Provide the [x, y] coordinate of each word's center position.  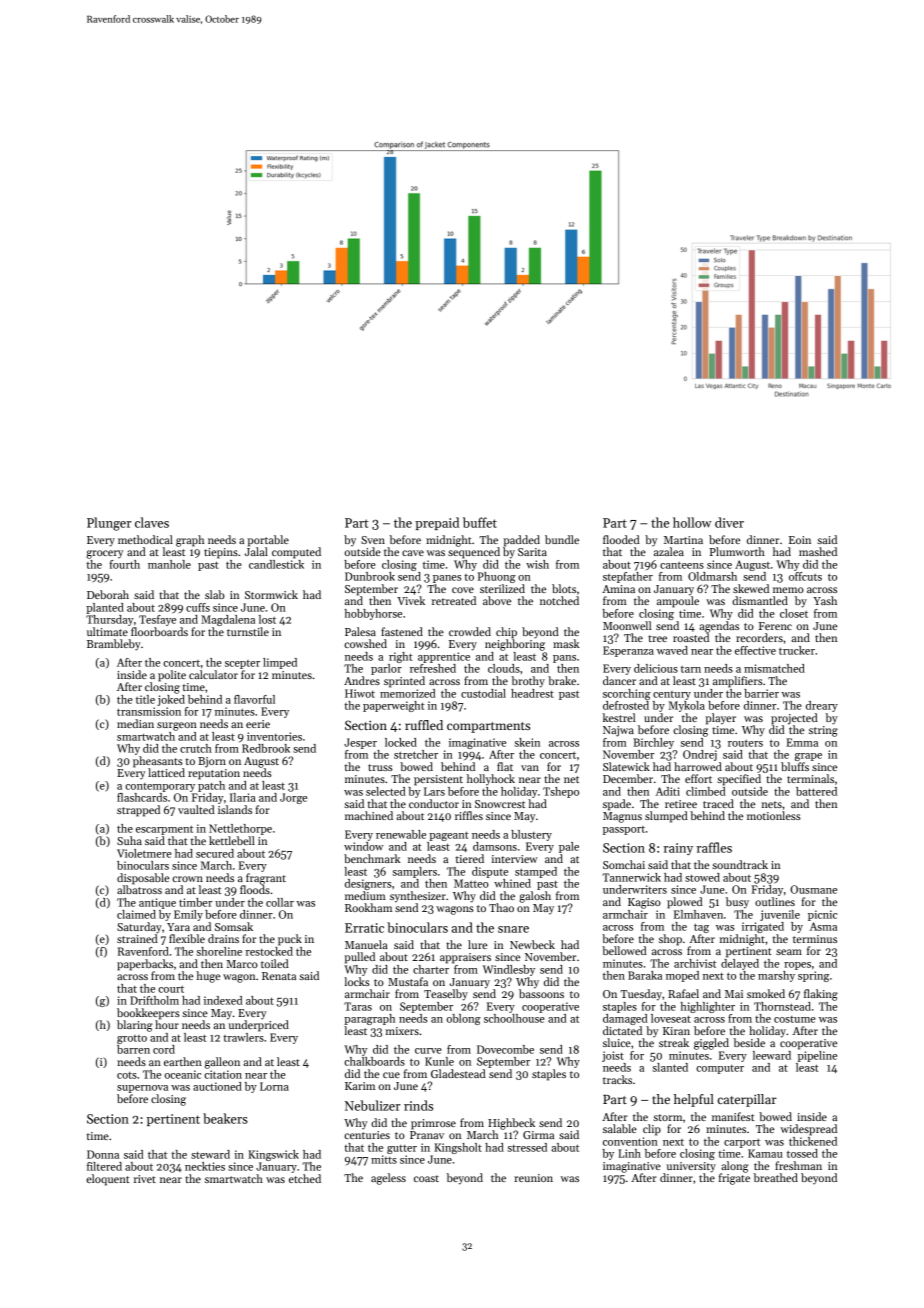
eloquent [108, 1180]
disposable [143, 879]
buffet [480, 522]
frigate [734, 1179]
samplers [414, 872]
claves [152, 522]
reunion [533, 1178]
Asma [823, 926]
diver [729, 522]
